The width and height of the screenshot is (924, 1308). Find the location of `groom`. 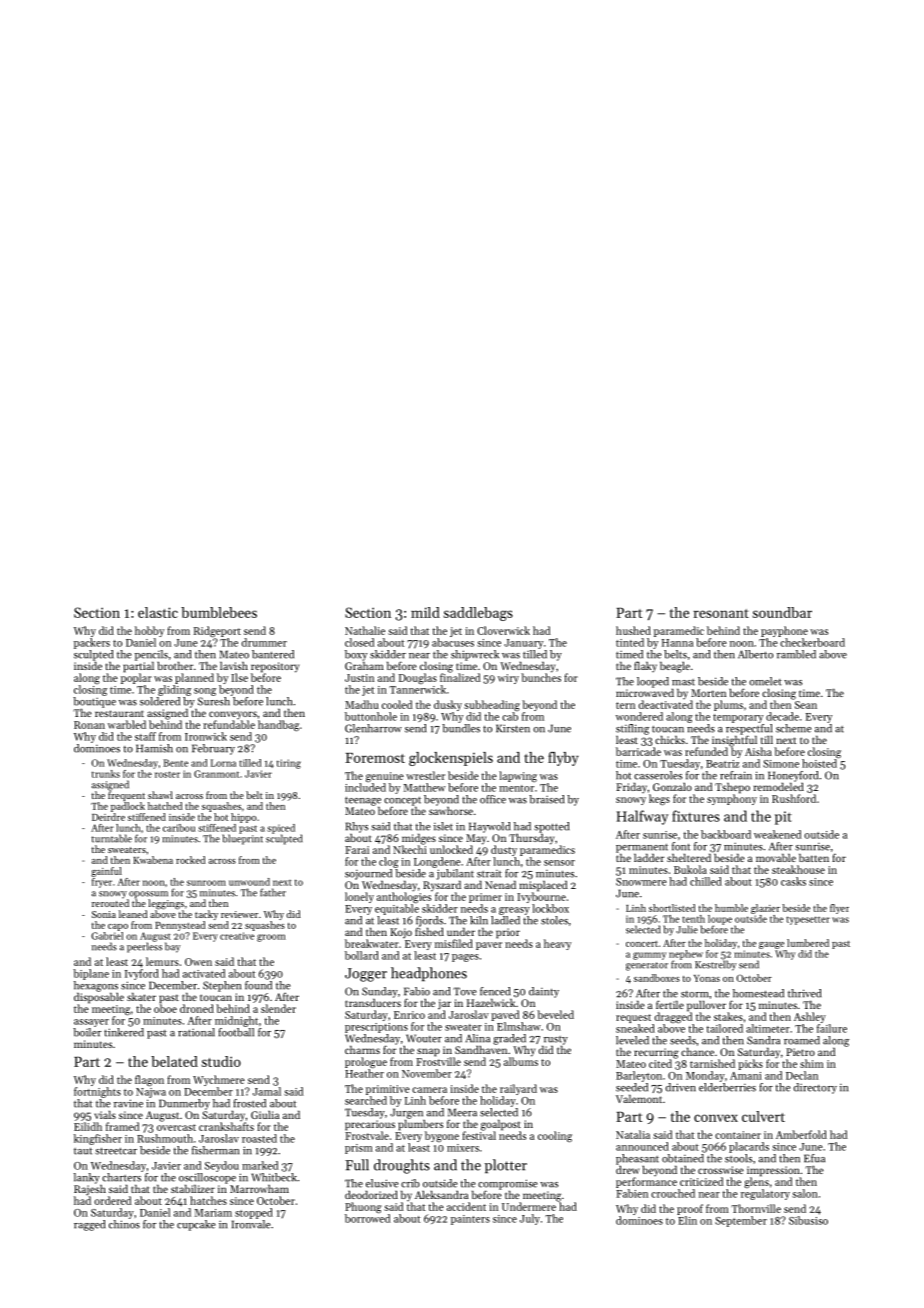

groom is located at coordinates (271, 938).
